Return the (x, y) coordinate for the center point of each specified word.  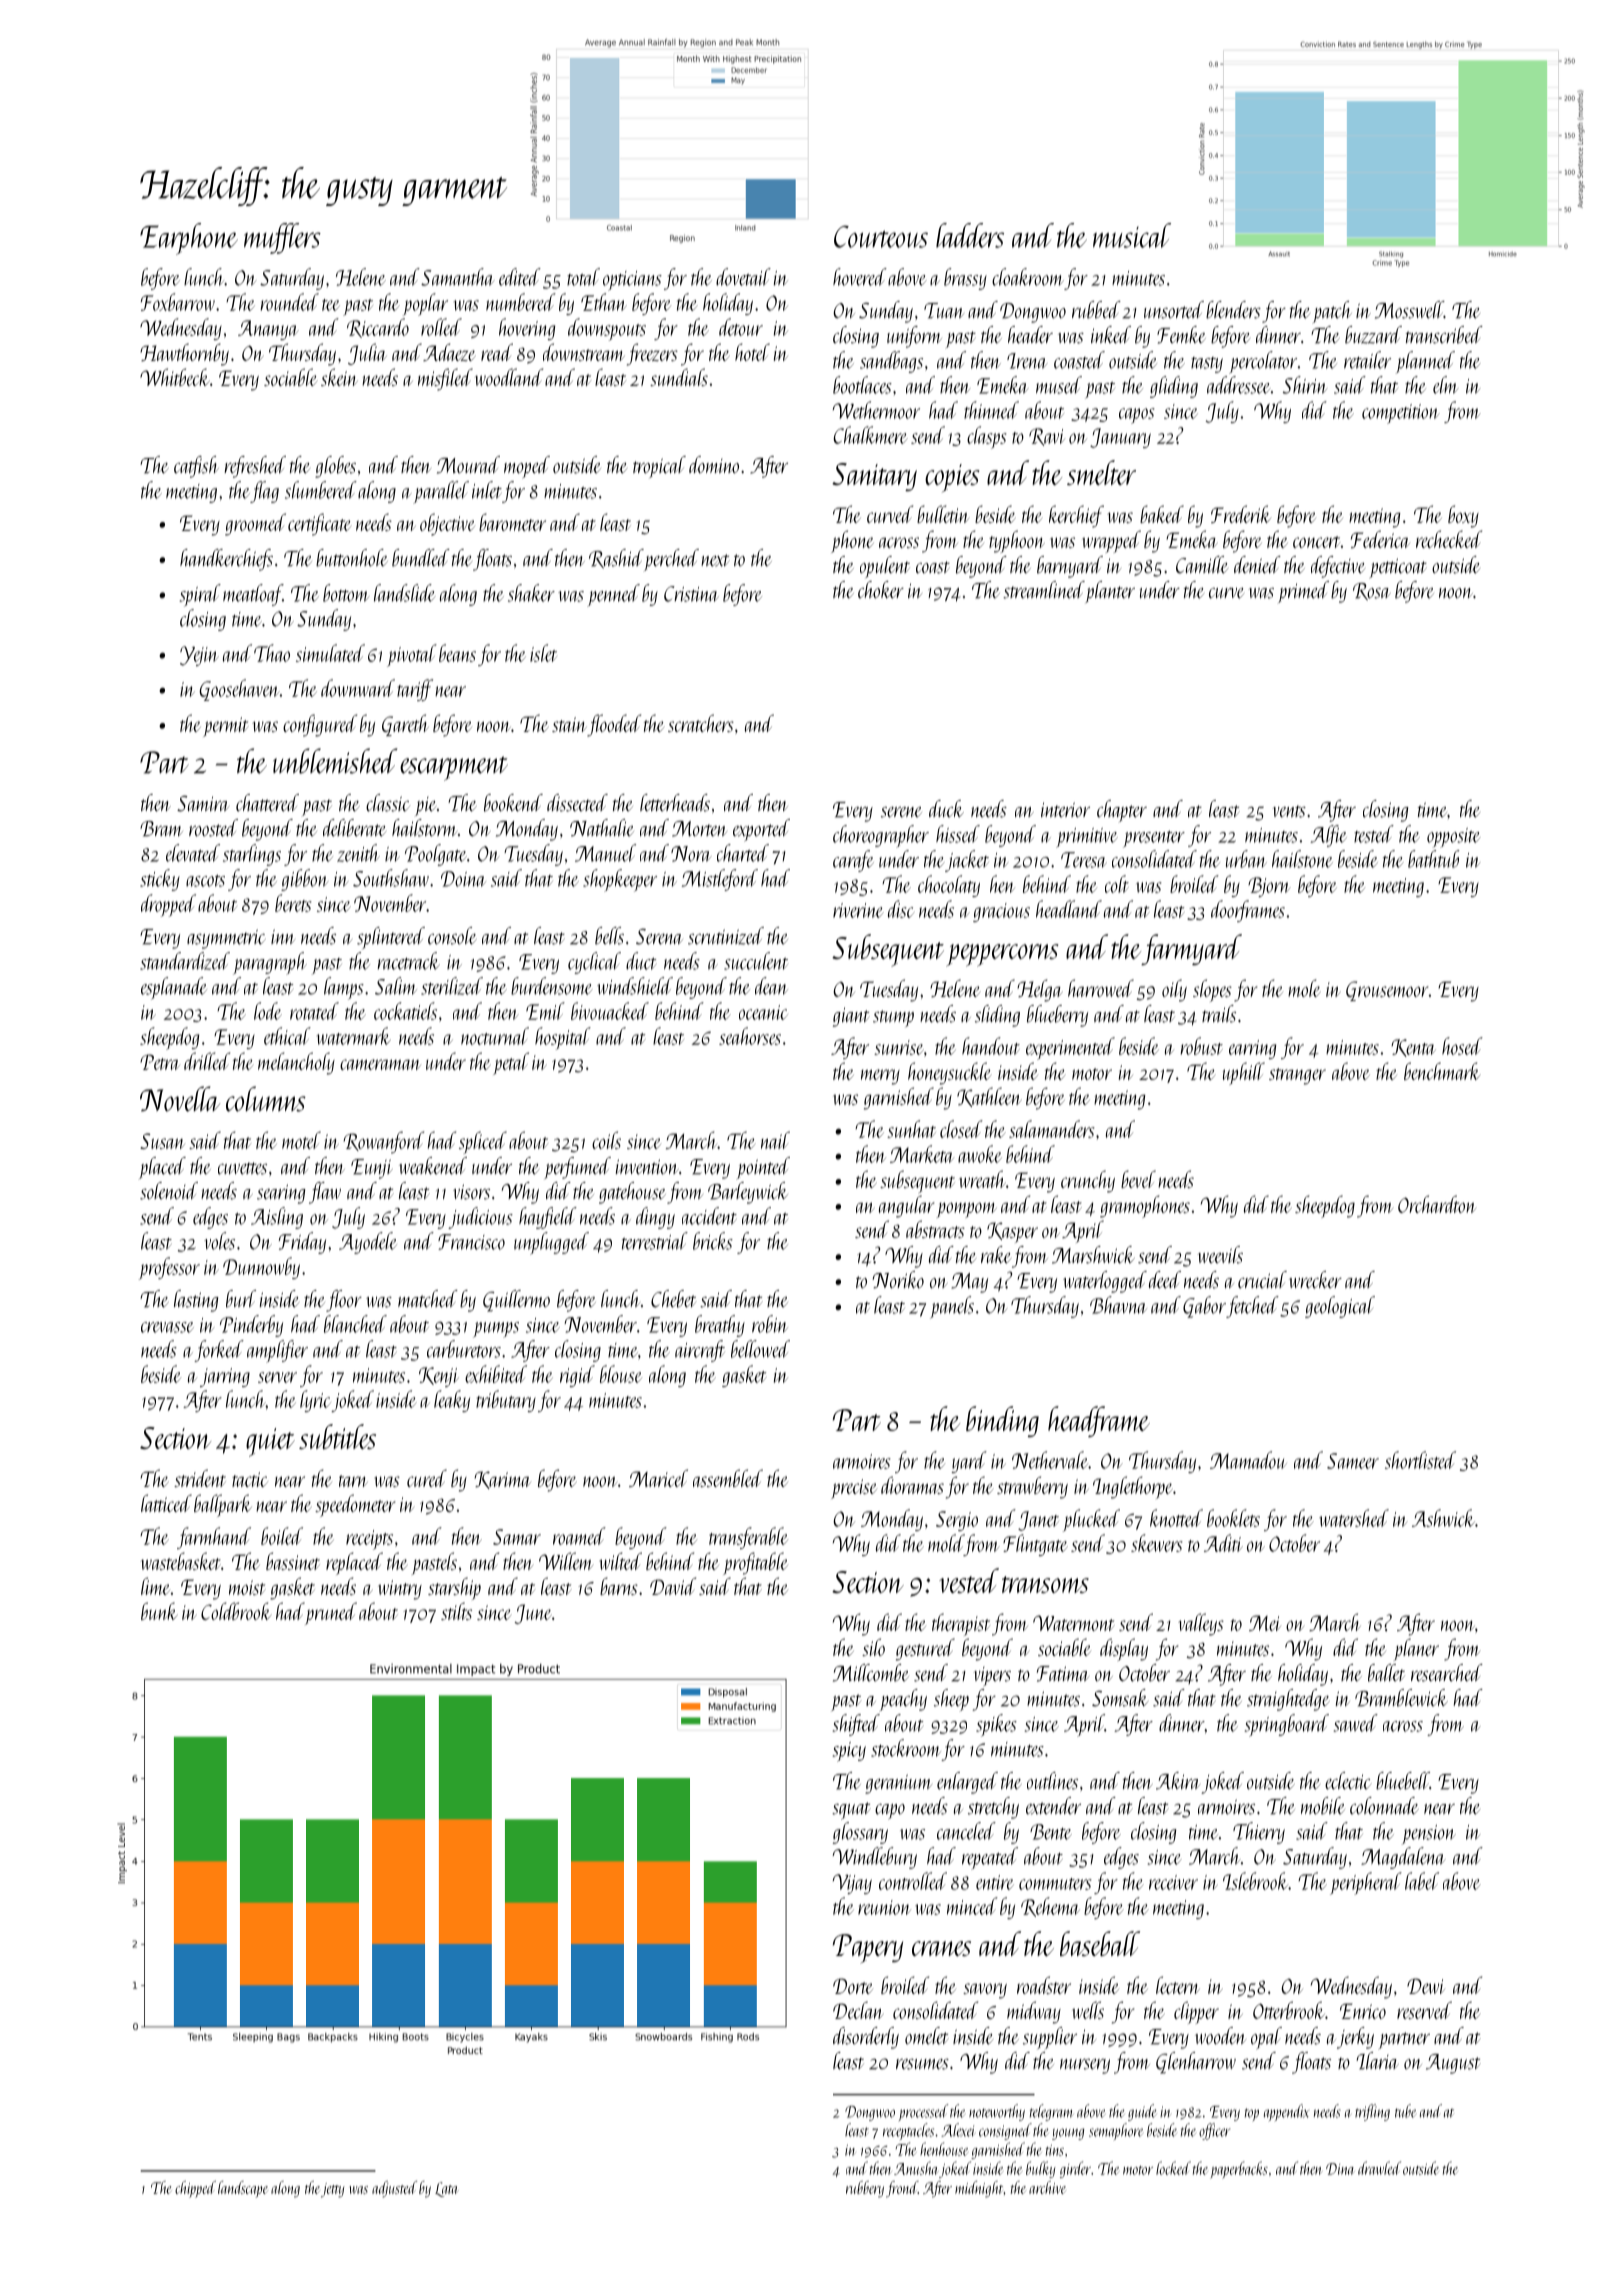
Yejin (199, 656)
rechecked (1449, 539)
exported (761, 830)
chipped (195, 2189)
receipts (369, 1540)
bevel (1138, 1179)
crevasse (167, 1327)
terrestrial (655, 1241)
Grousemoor (1387, 991)
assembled (728, 1478)
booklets (1233, 1518)
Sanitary (874, 477)
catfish (196, 467)
